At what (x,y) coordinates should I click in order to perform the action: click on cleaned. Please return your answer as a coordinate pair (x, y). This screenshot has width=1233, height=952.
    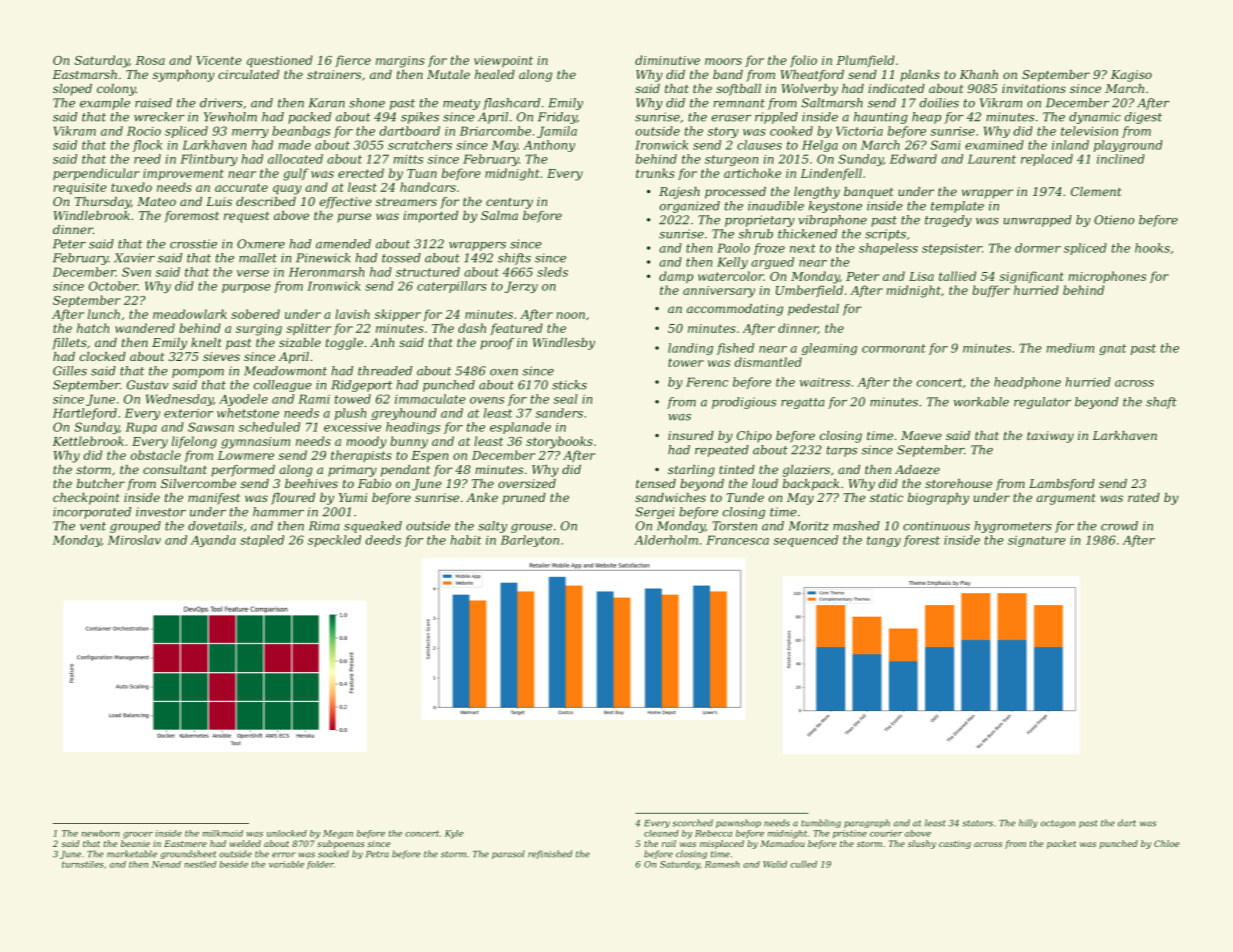
    Looking at the image, I should click on (661, 833).
